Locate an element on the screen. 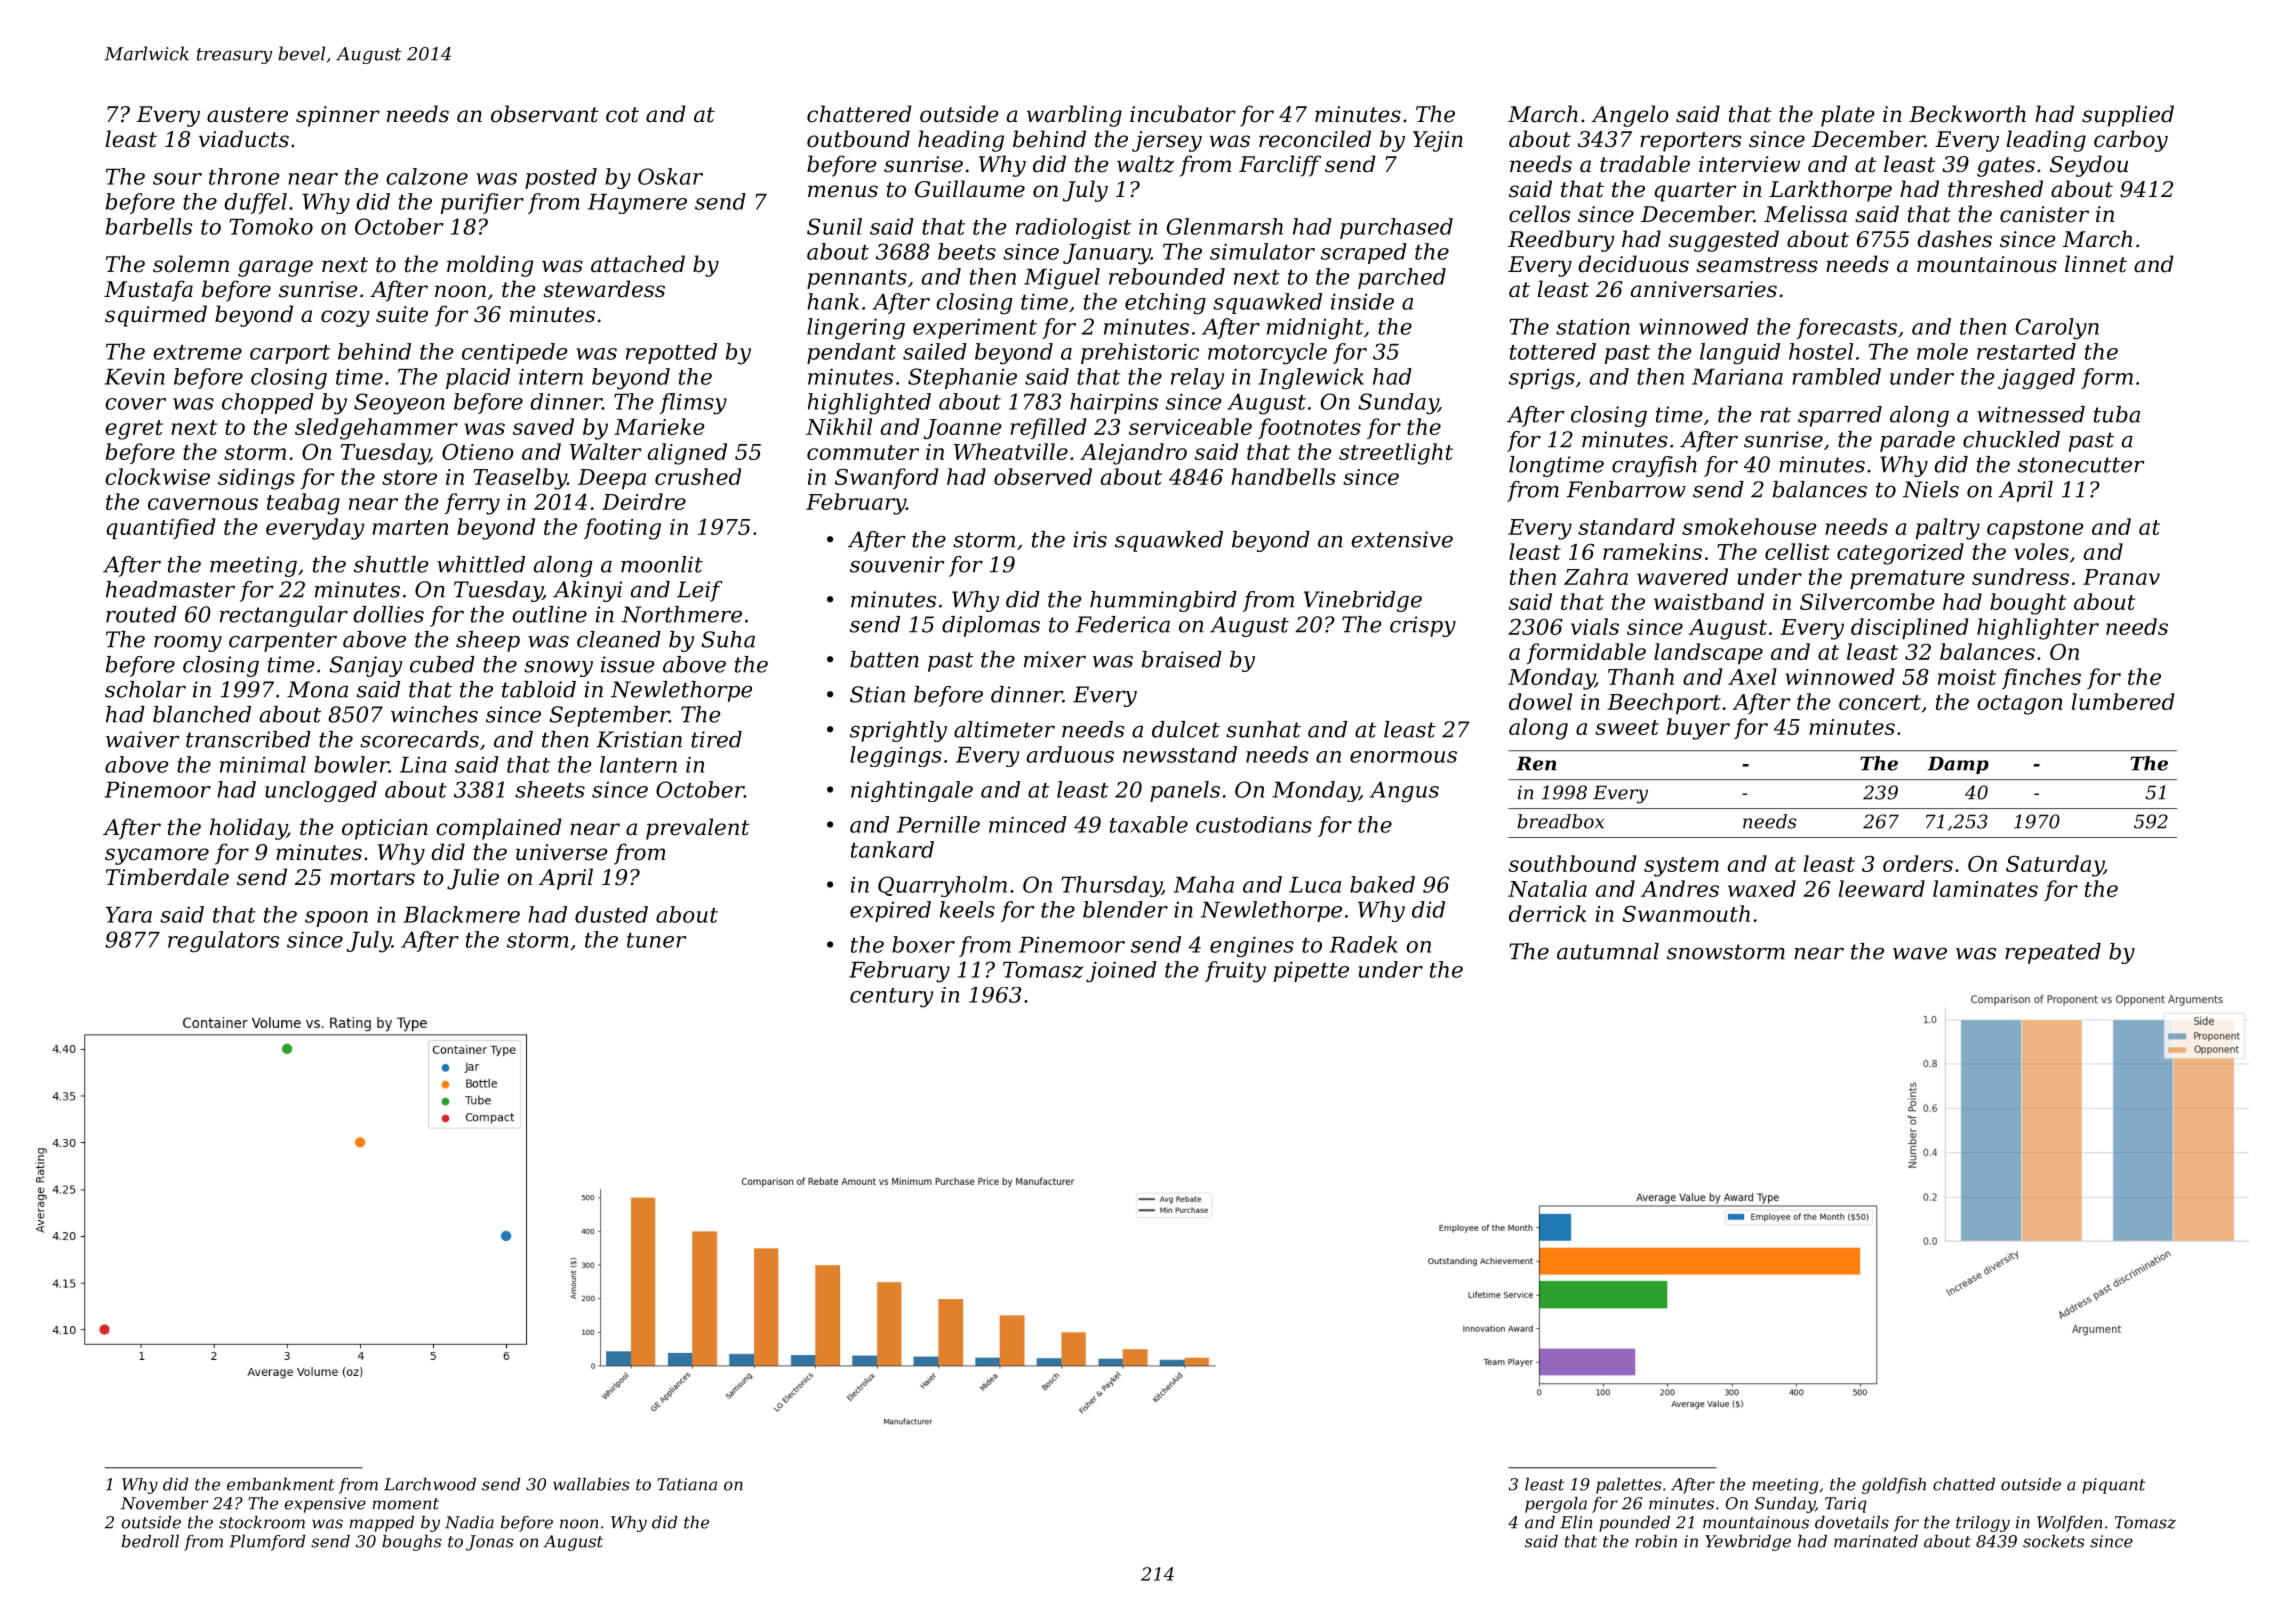 Image resolution: width=2282 pixels, height=1614 pixels. Timberdale is located at coordinates (167, 877).
